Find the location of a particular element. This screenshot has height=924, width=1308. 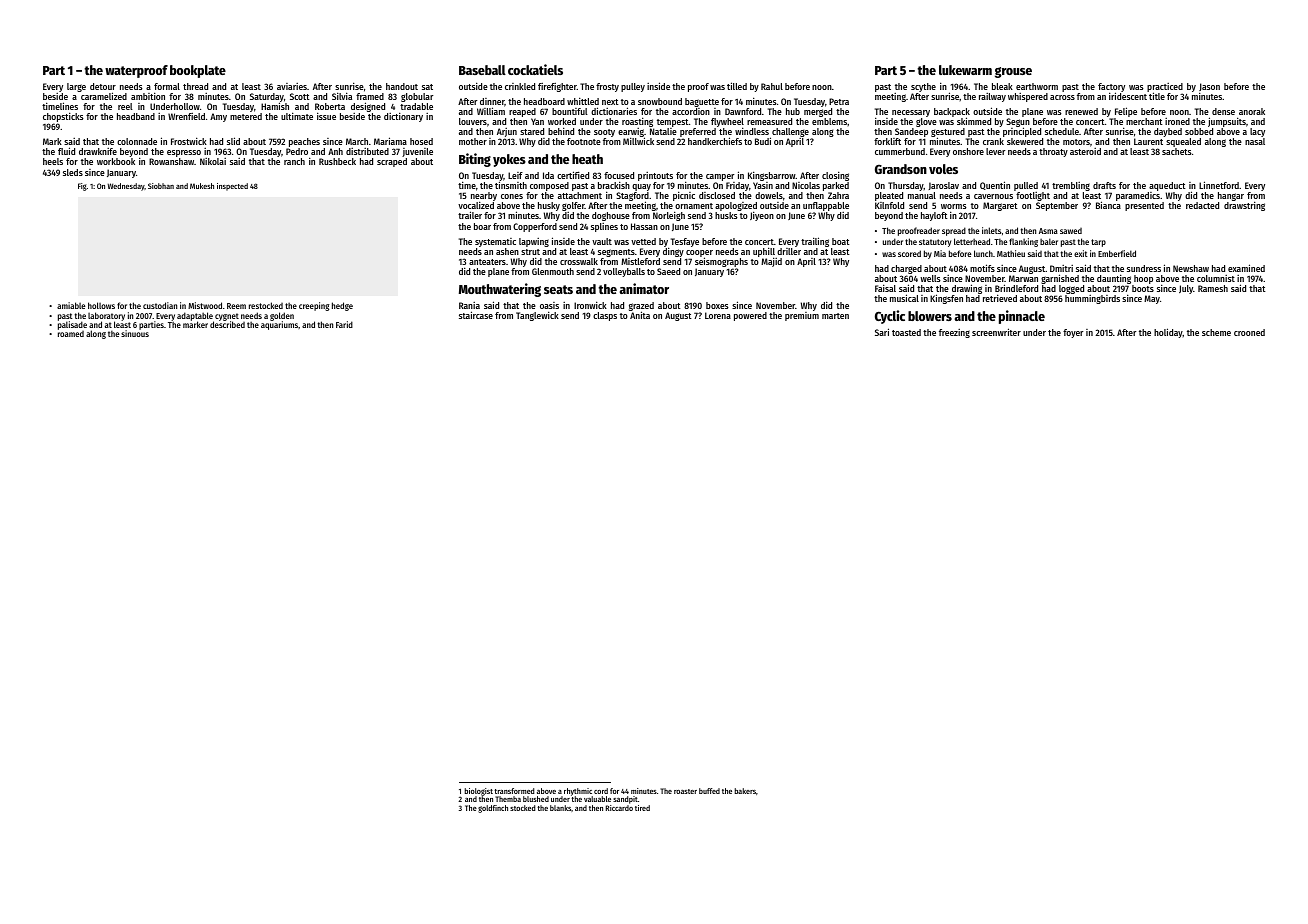

bookplate is located at coordinates (198, 71).
